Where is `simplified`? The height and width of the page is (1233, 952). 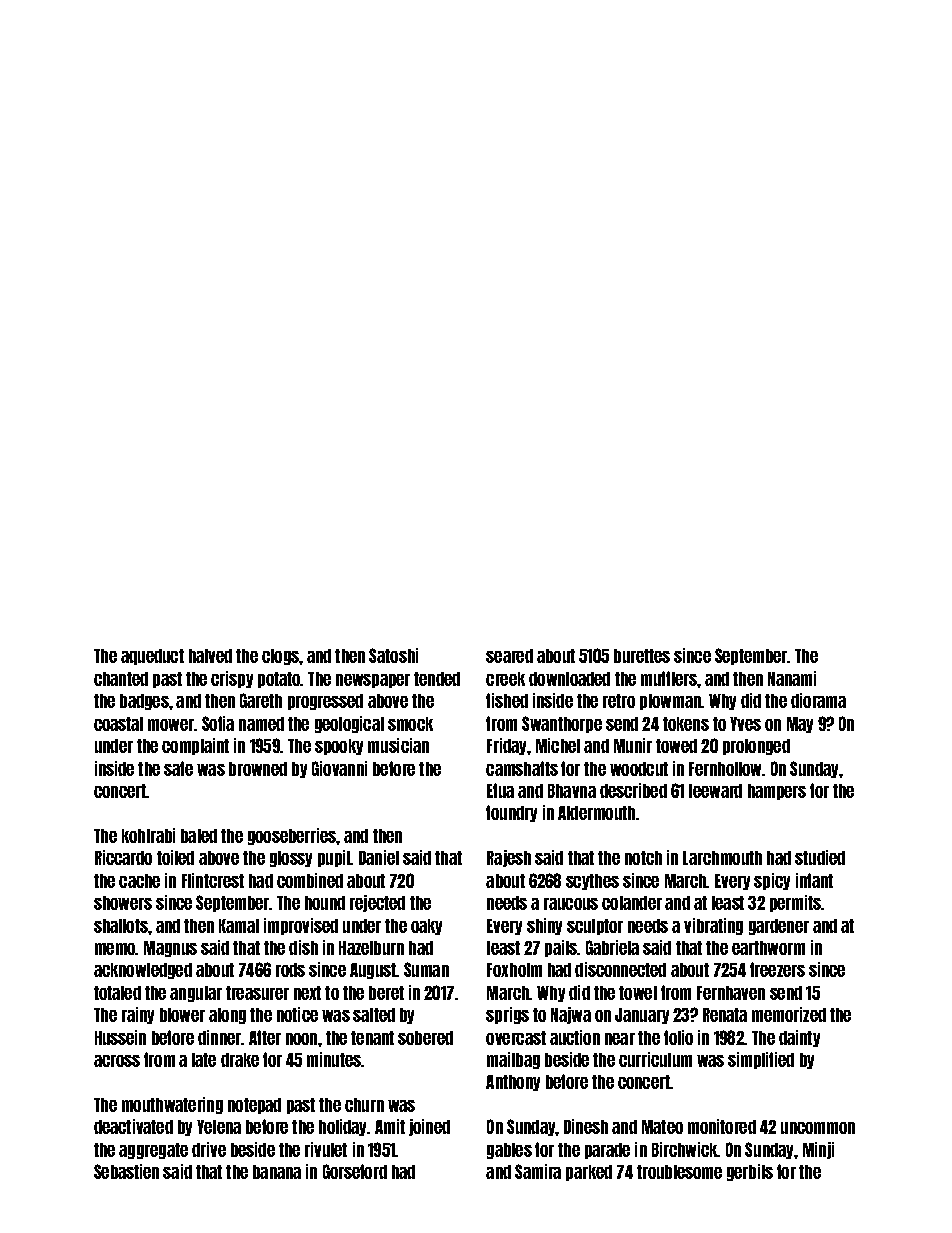
simplified is located at coordinates (761, 1060).
